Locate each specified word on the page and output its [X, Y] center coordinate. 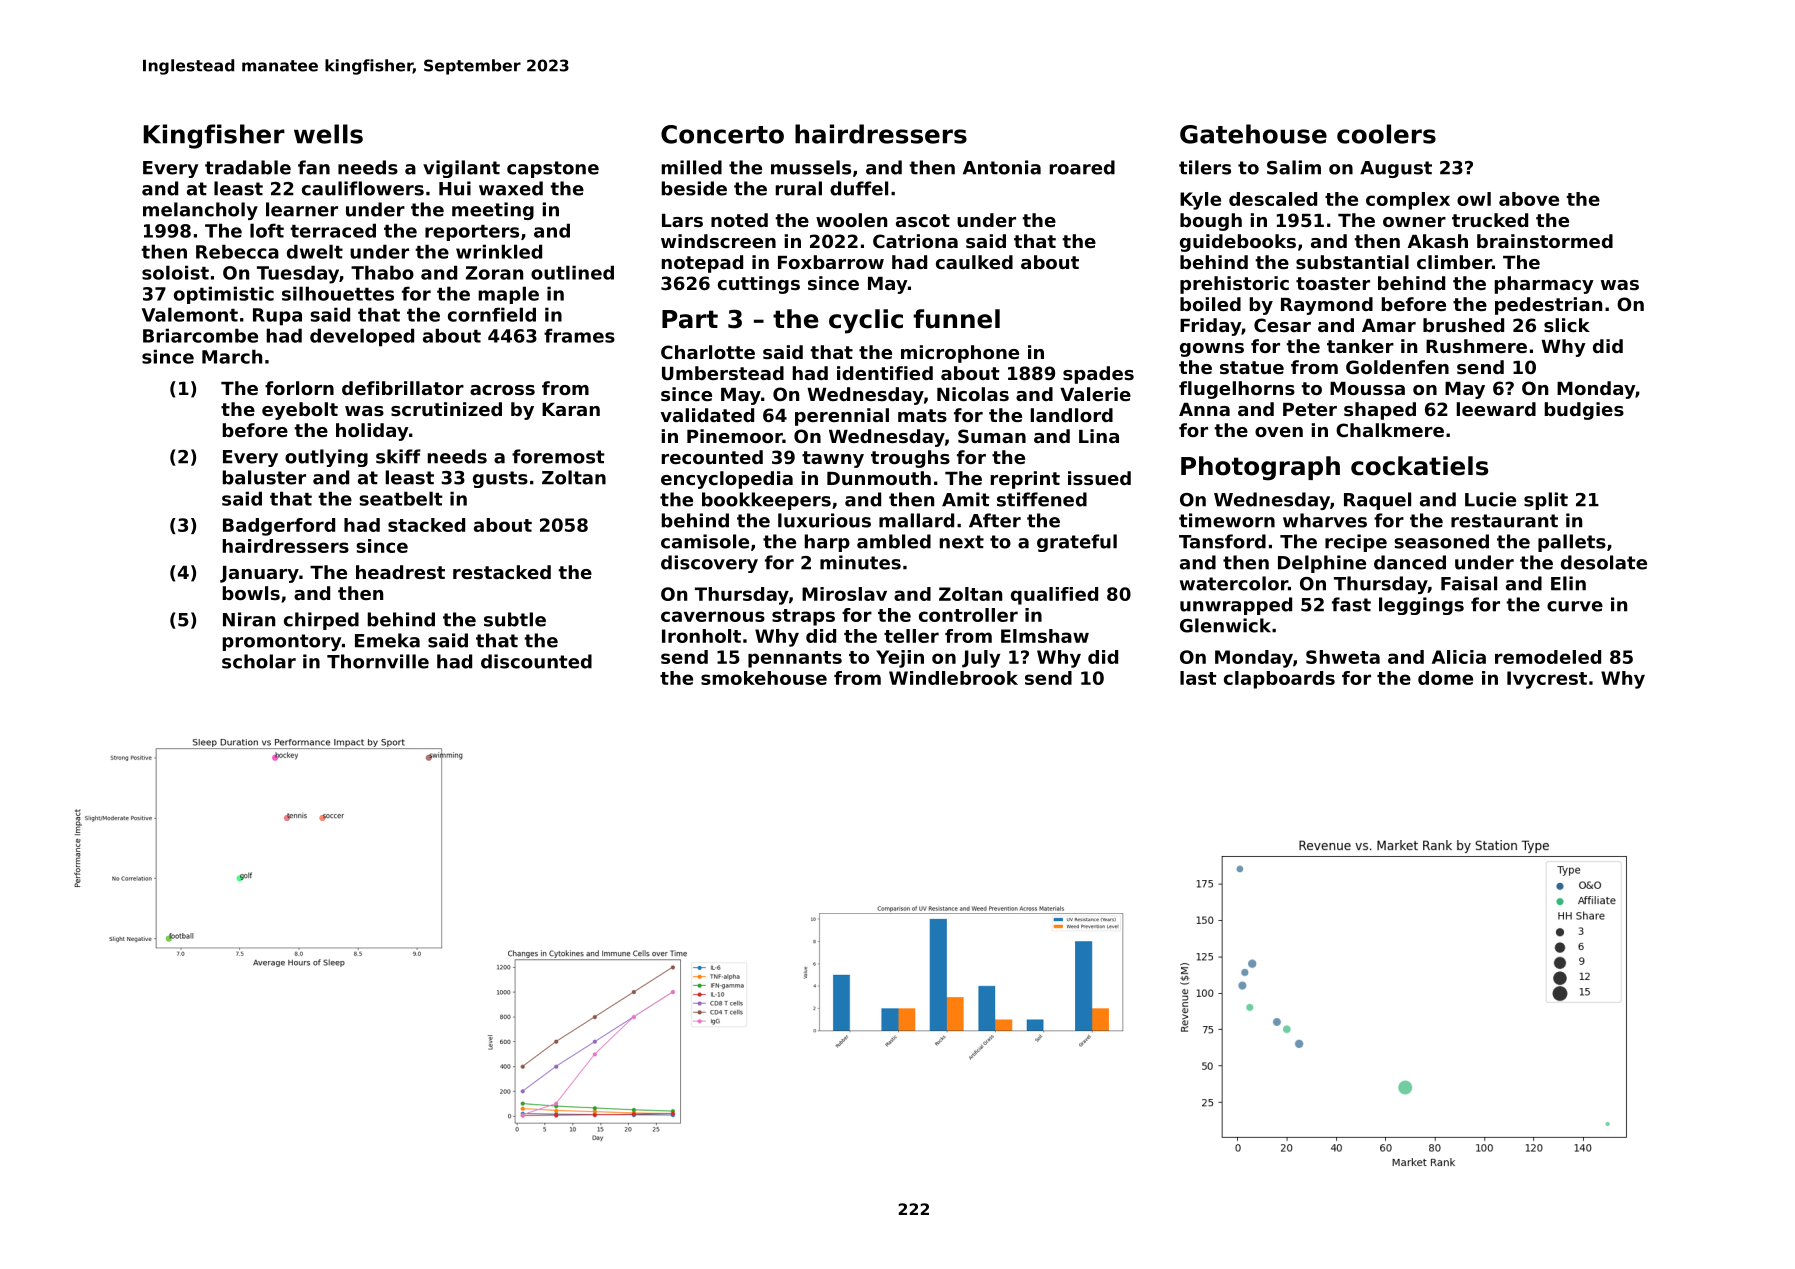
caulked [974, 262]
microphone [960, 354]
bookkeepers [766, 501]
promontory [282, 642]
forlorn [299, 388]
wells [328, 134]
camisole [705, 541]
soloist [175, 272]
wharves [1325, 520]
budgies [1584, 411]
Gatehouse [1253, 134]
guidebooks [1238, 243]
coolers [1386, 134]
